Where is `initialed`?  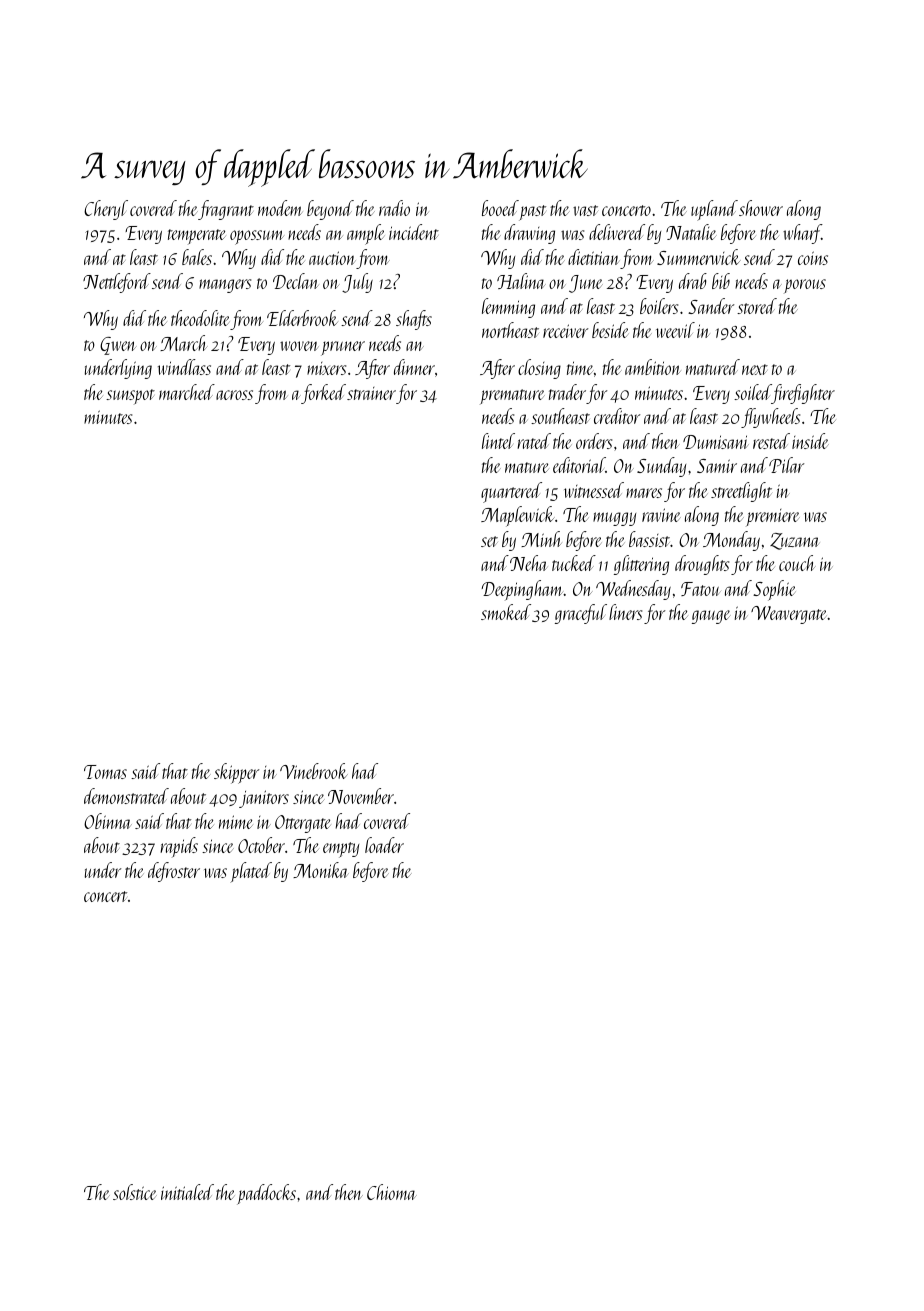
initialed is located at coordinates (187, 1192).
